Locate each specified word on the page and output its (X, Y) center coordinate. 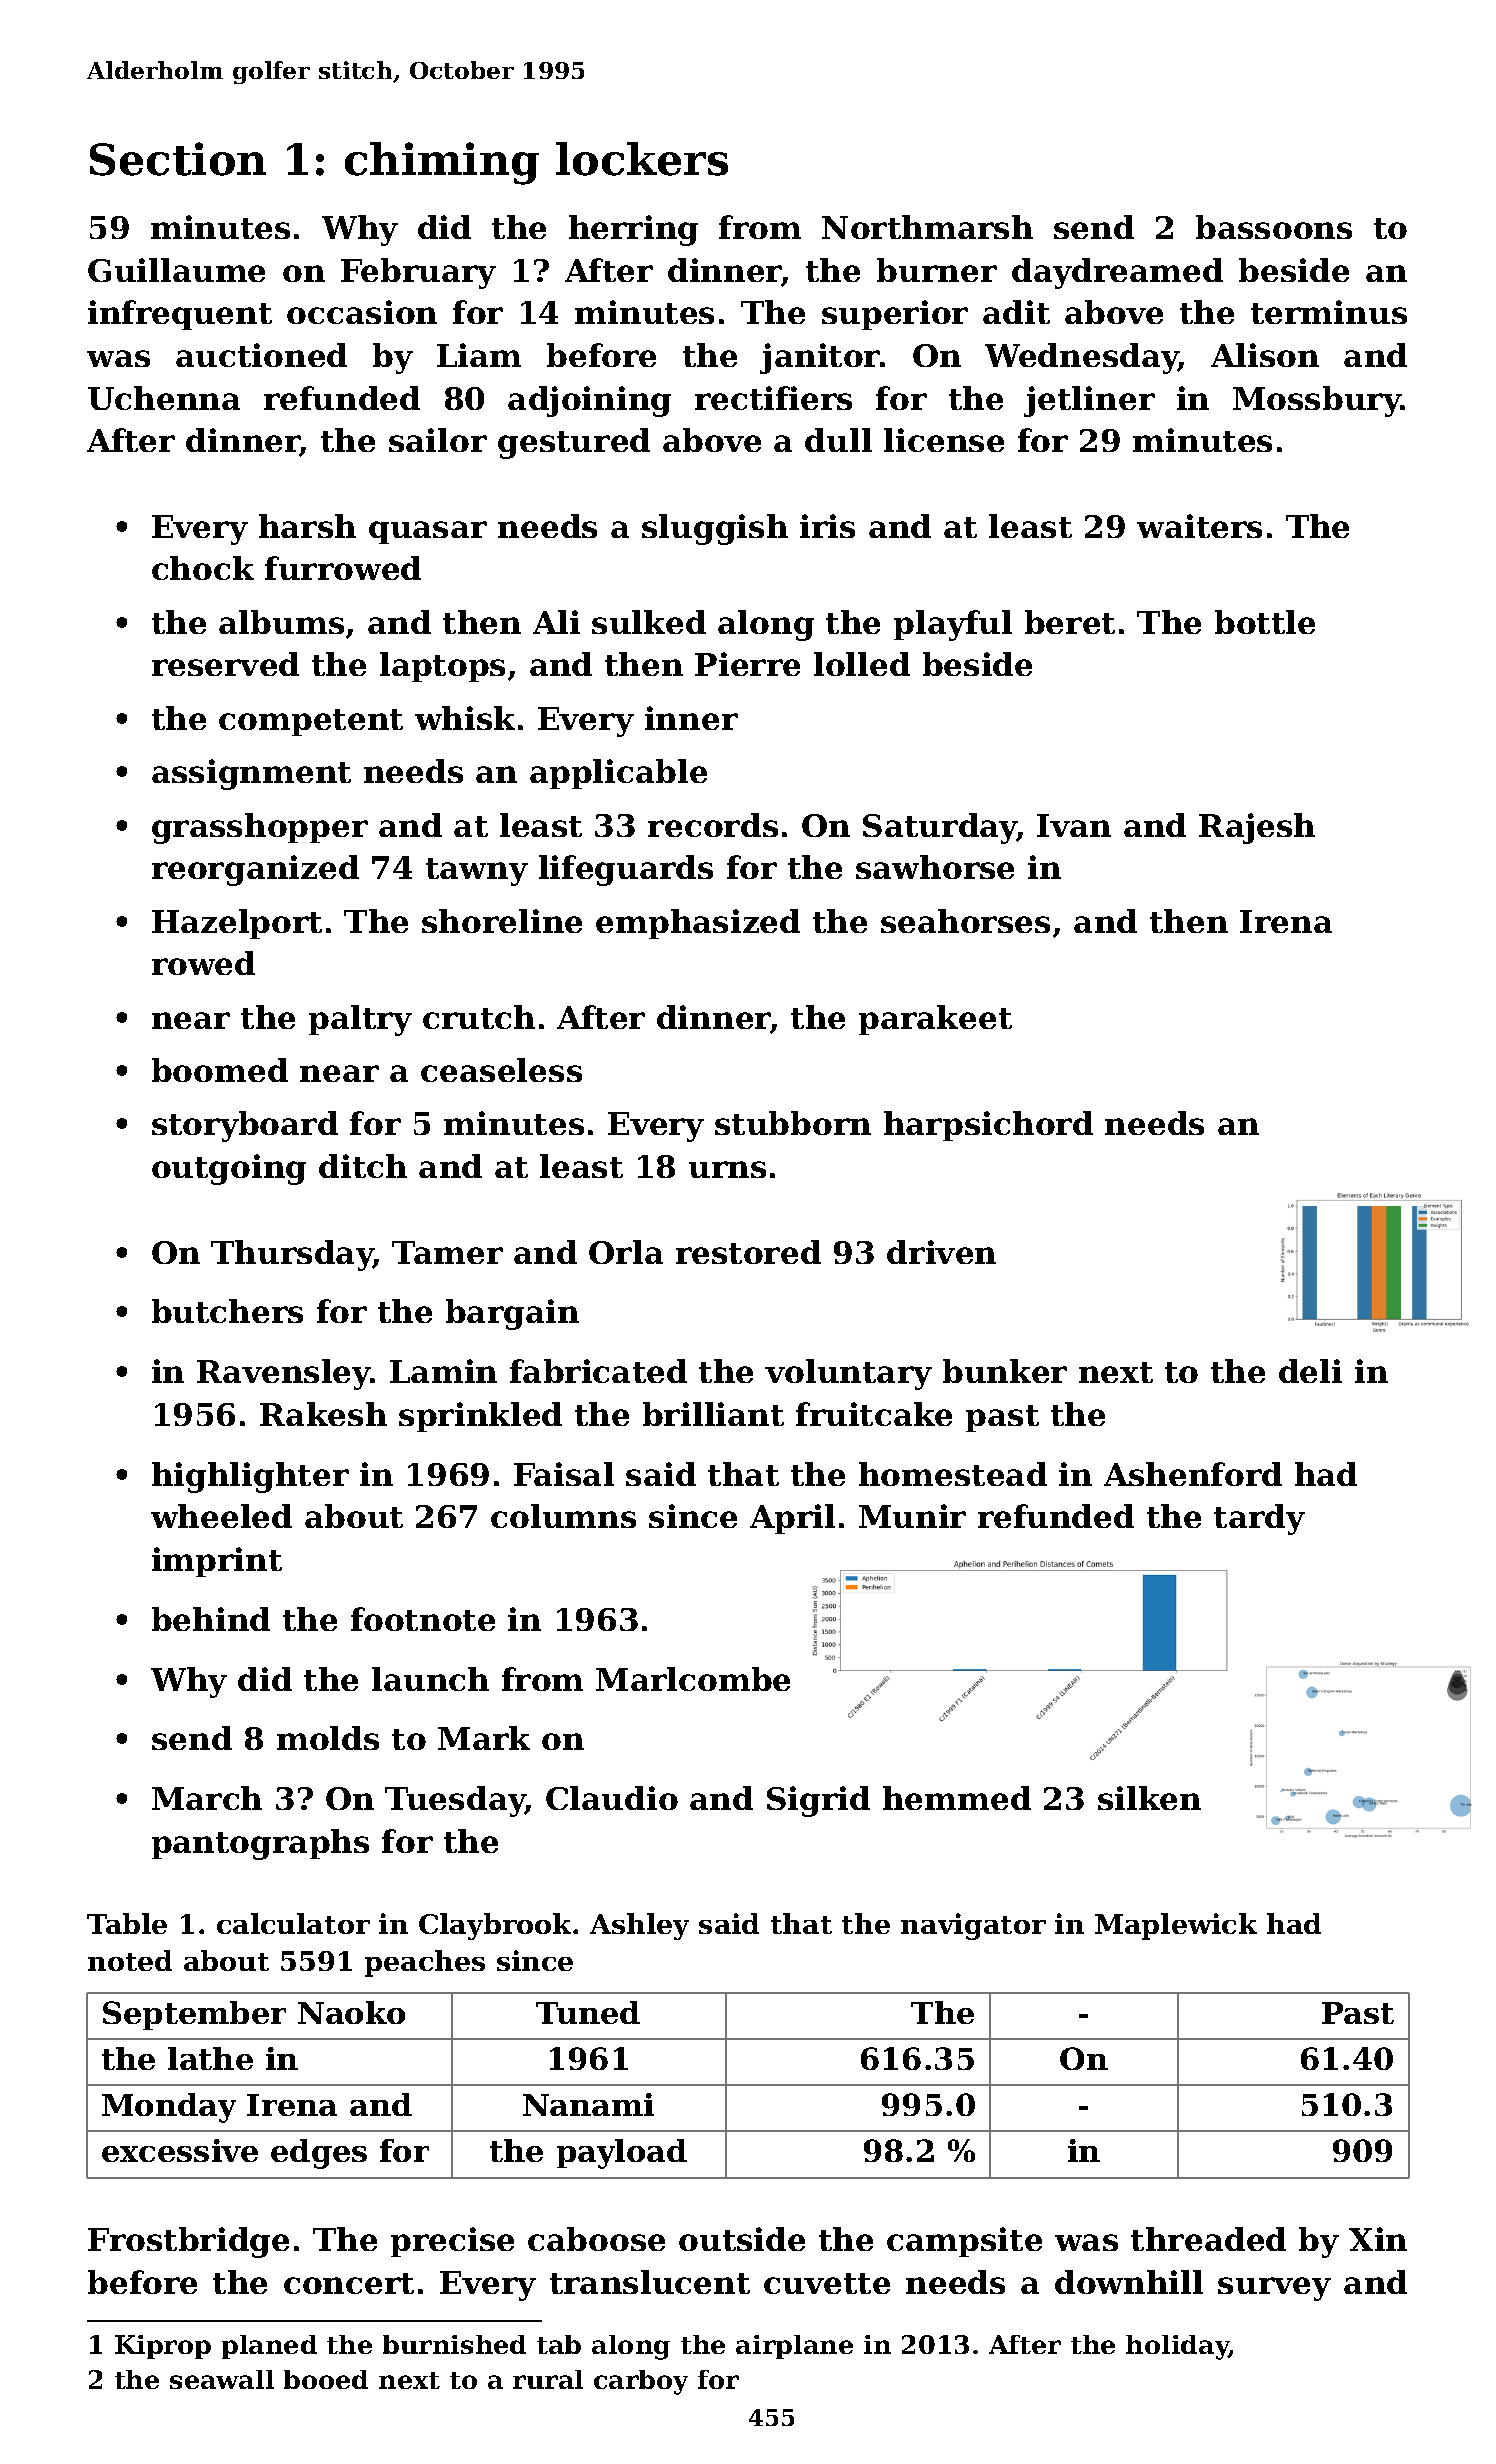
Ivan (1074, 825)
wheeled (221, 1516)
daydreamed (1117, 273)
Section (178, 159)
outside (742, 2239)
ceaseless (501, 1070)
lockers (642, 159)
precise (452, 2242)
